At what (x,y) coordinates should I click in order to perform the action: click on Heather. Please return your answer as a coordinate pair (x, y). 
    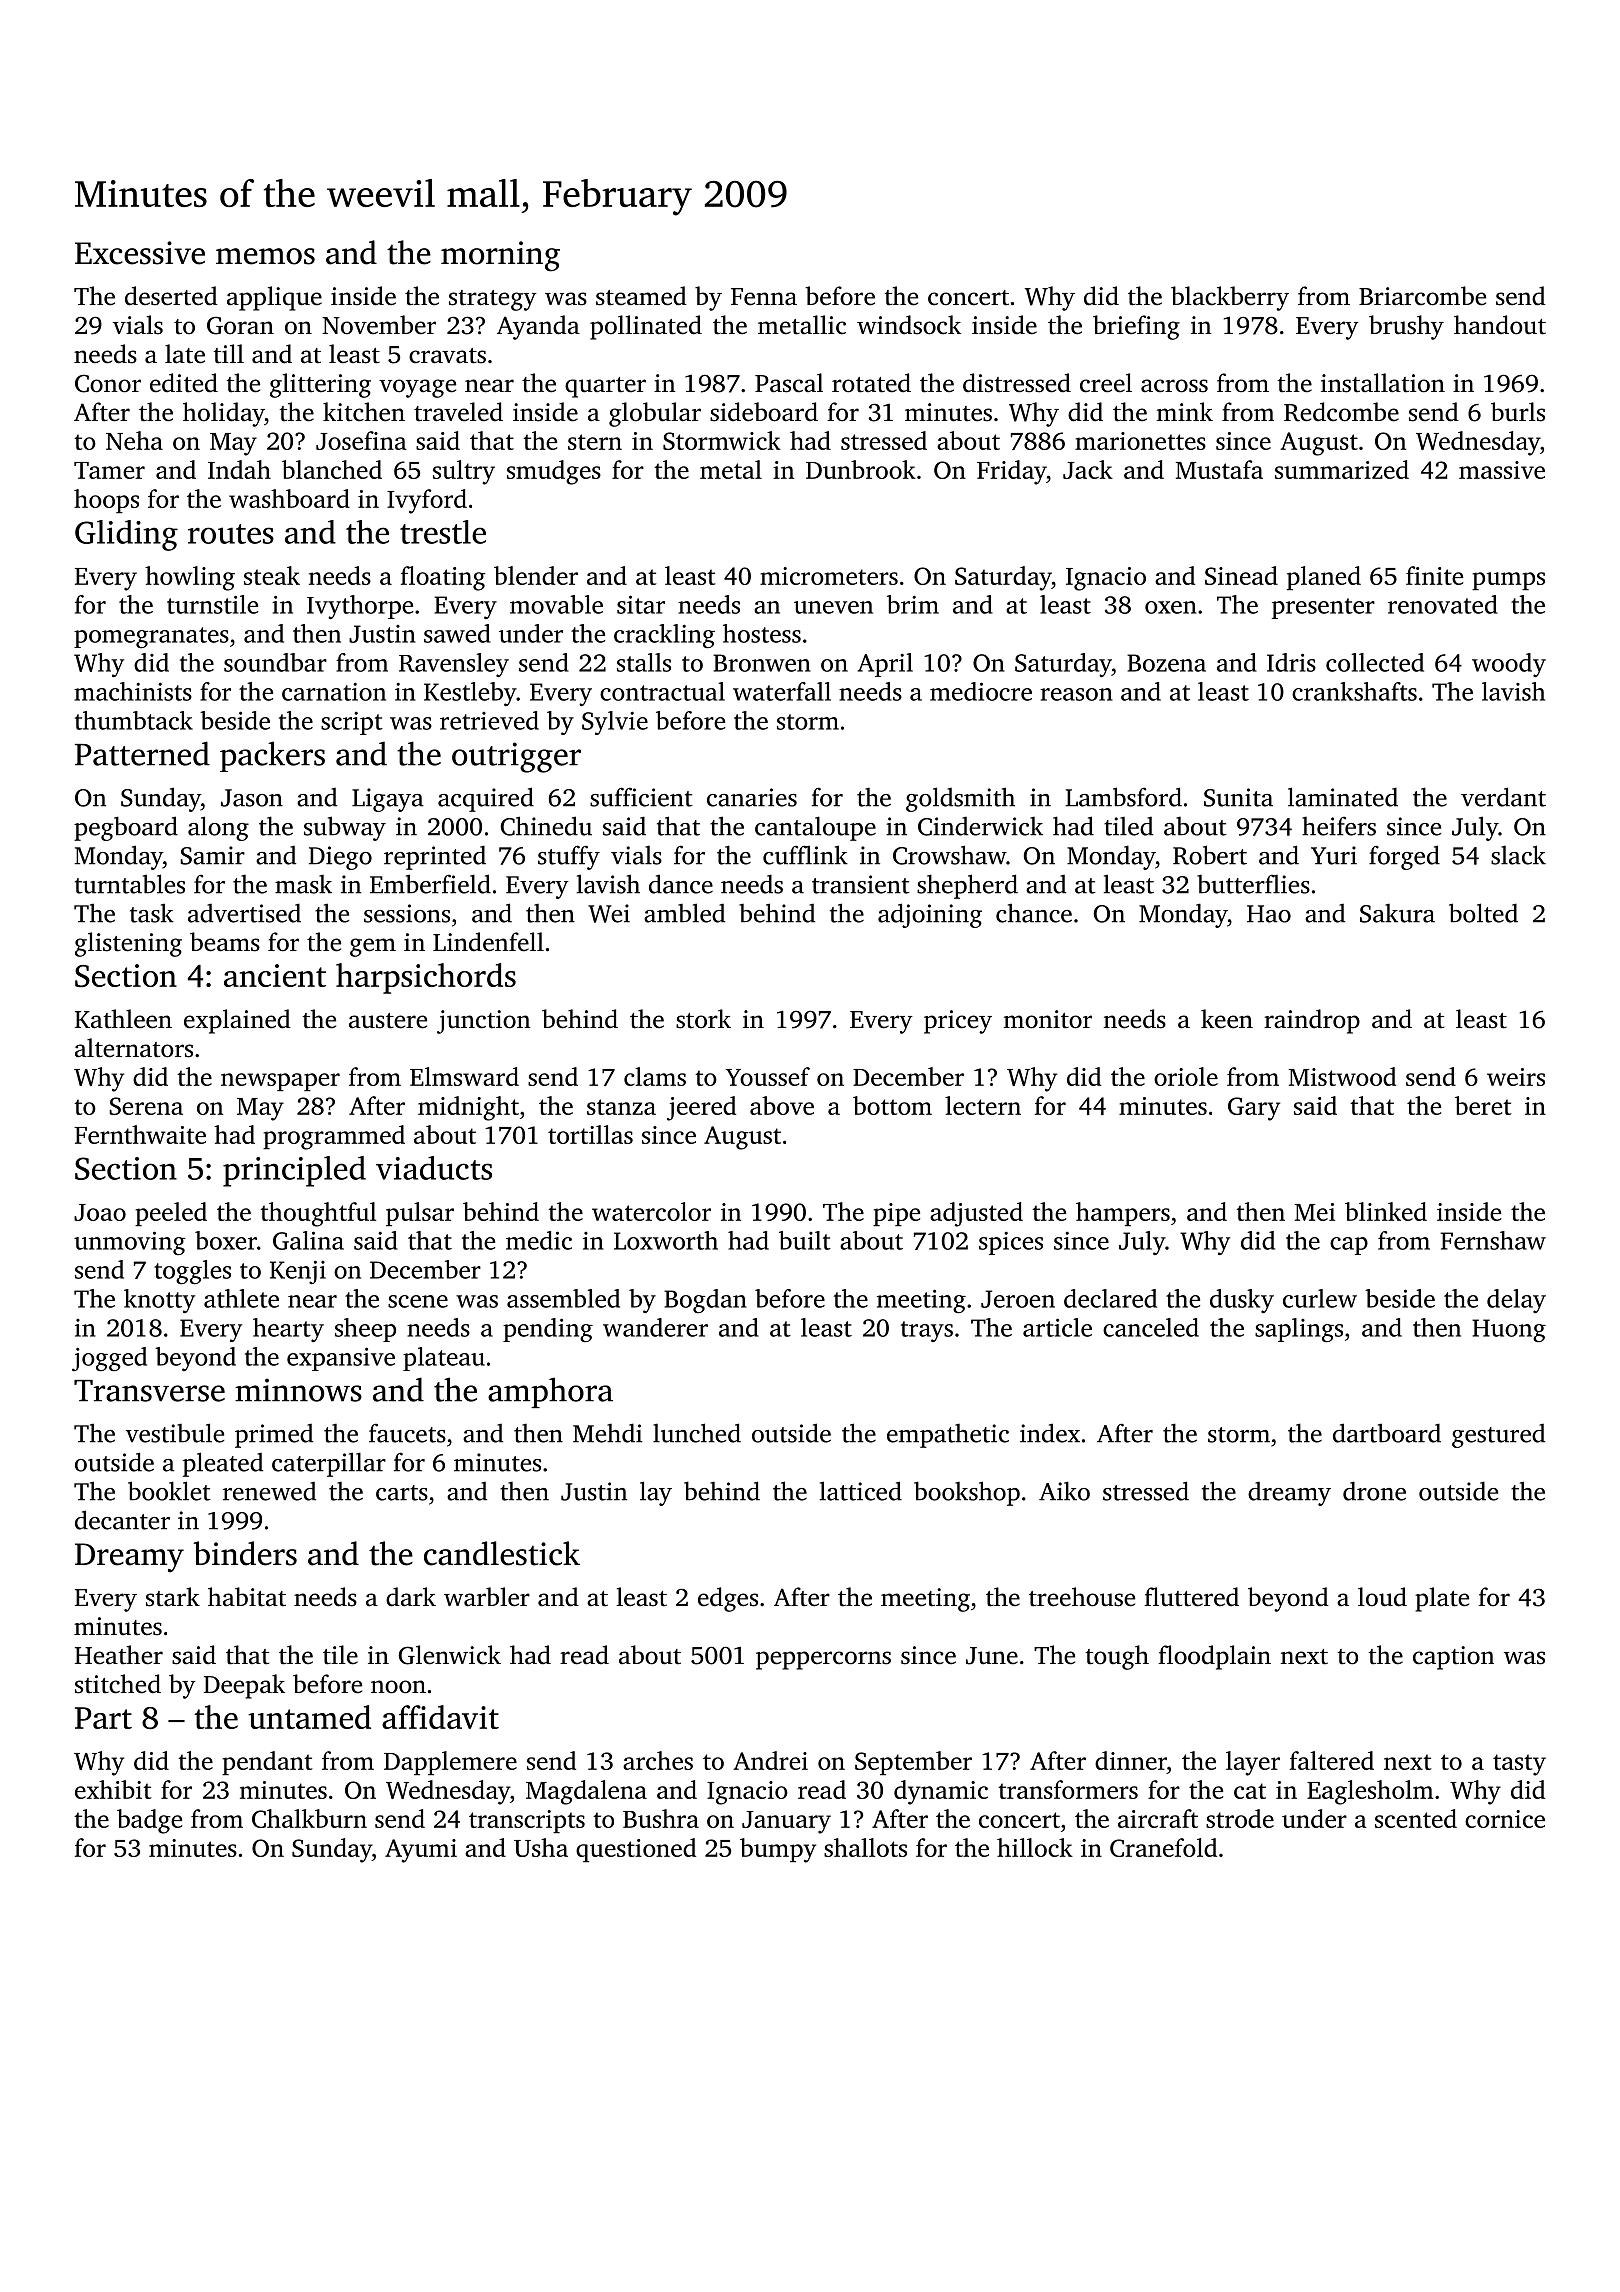
    Looking at the image, I should click on (119, 1655).
